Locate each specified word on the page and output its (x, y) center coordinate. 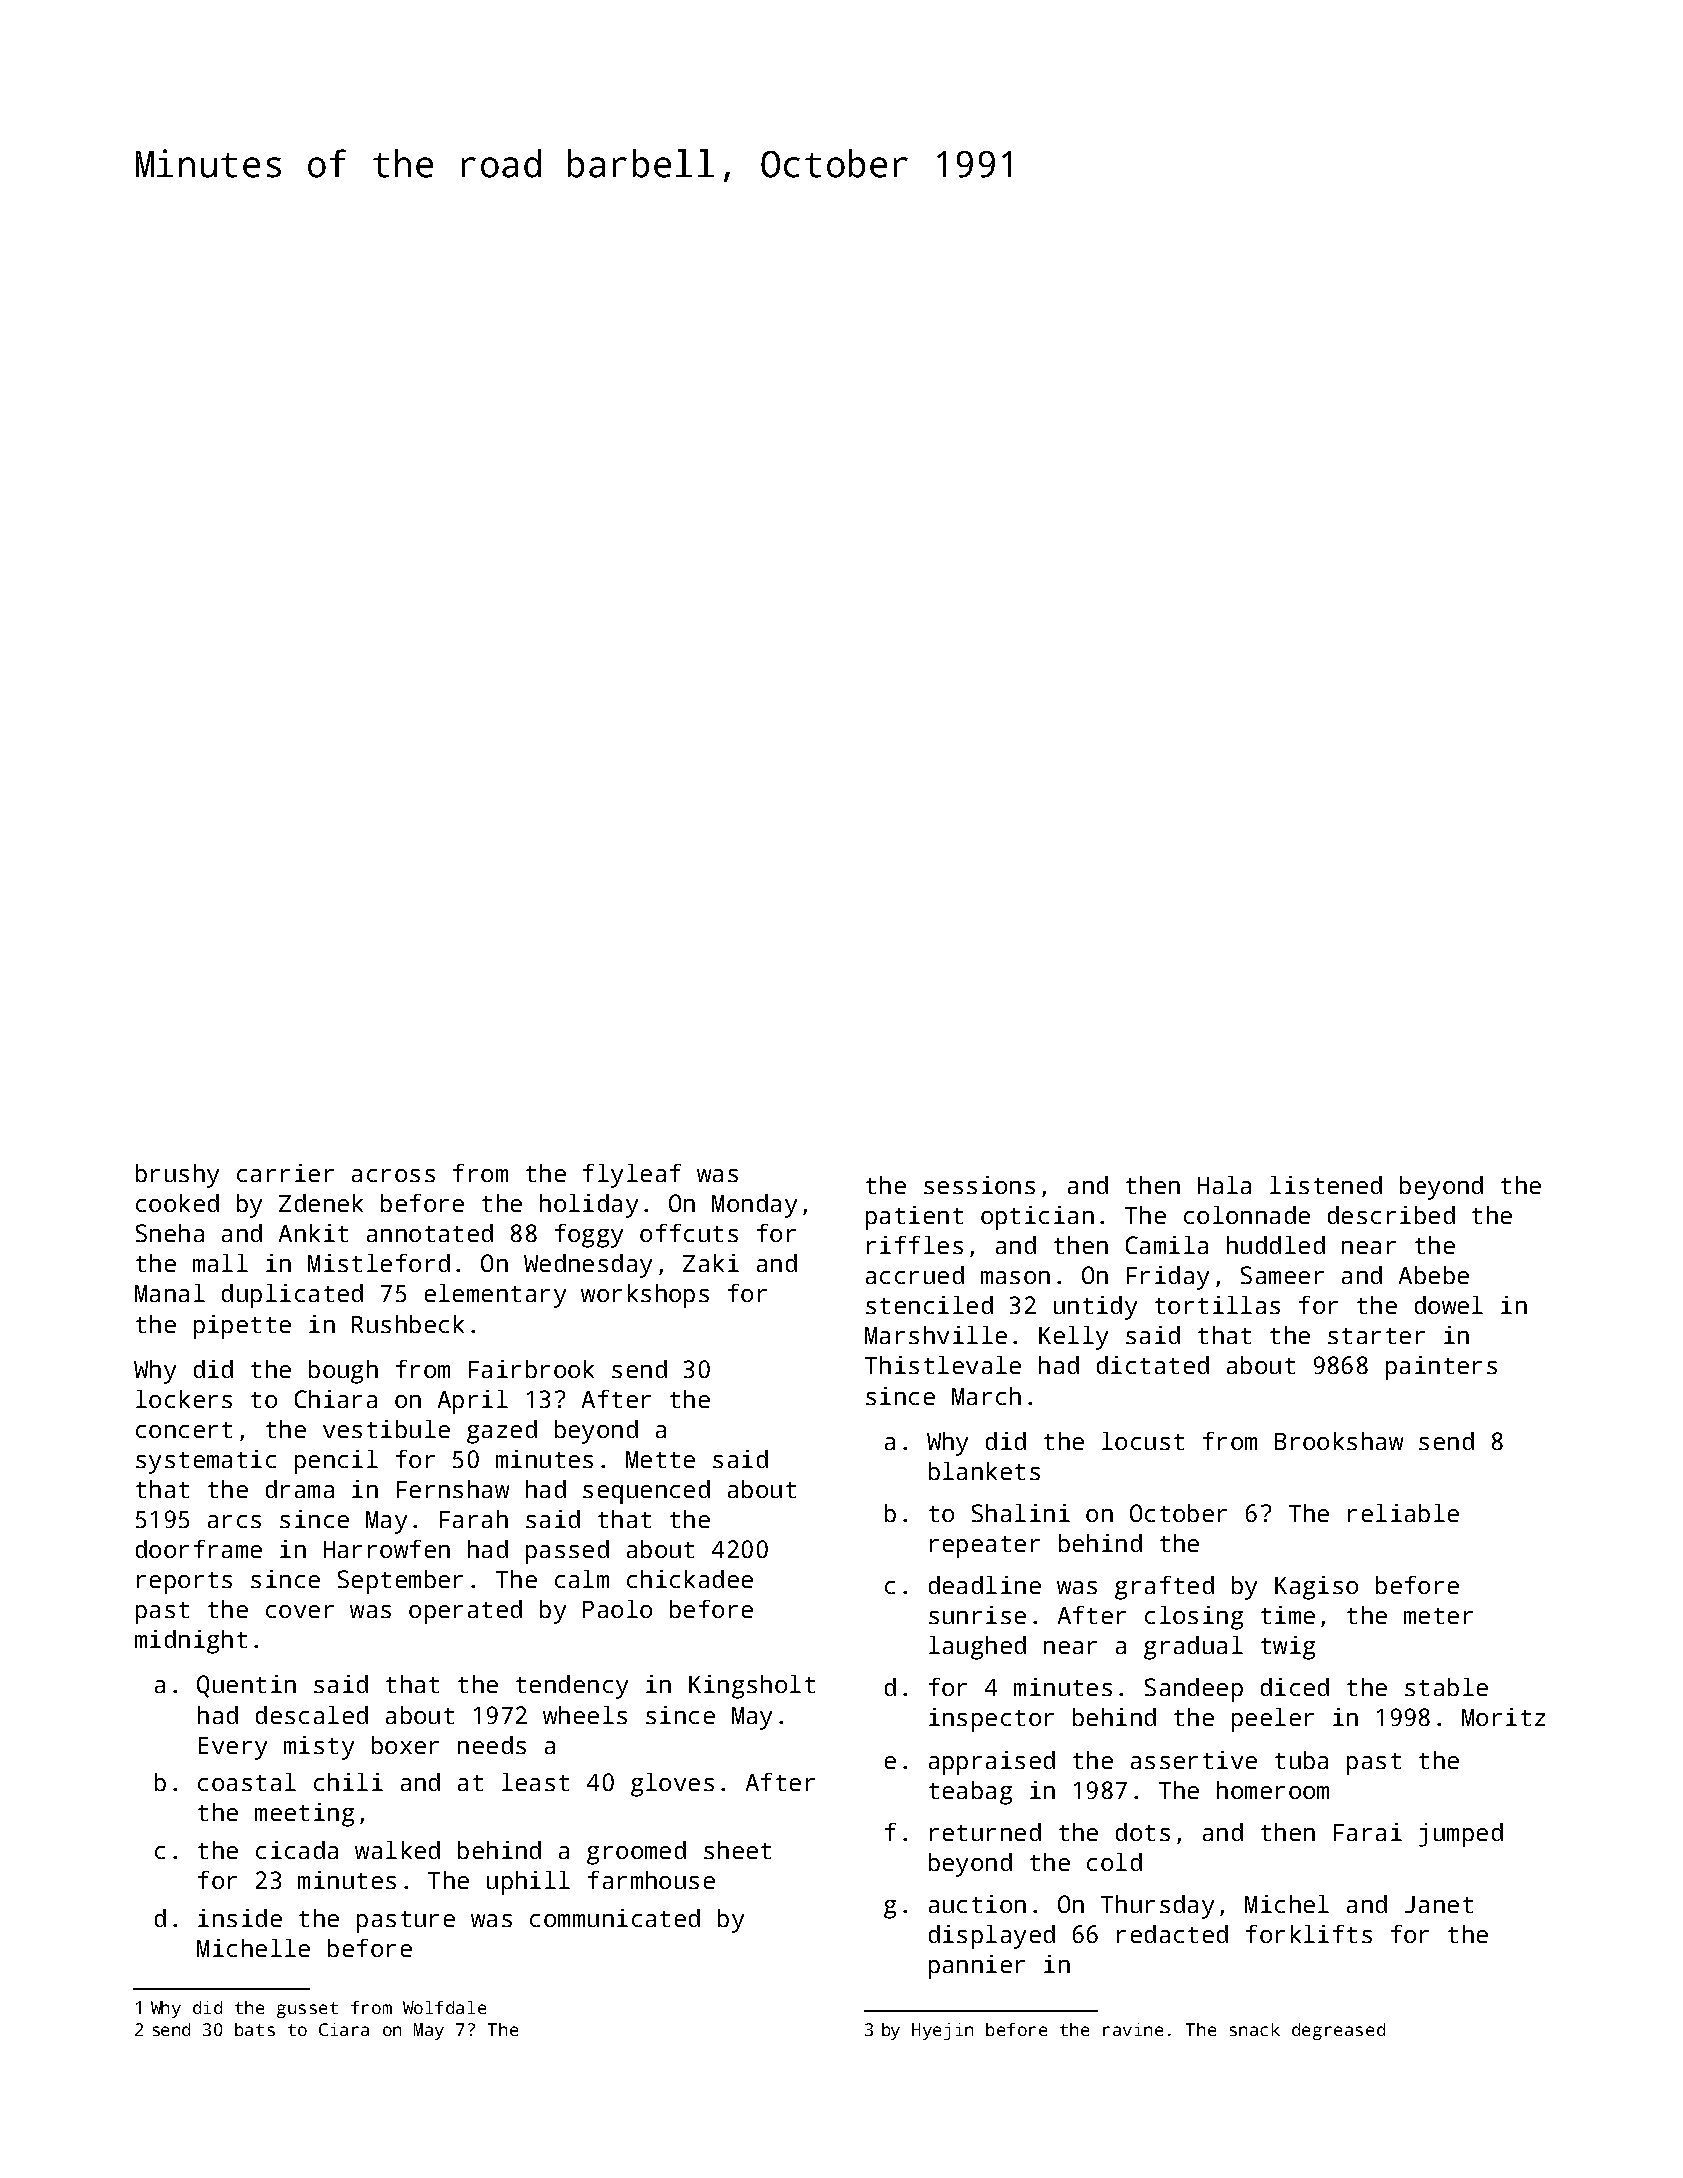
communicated (615, 1918)
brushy (177, 1176)
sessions (979, 1185)
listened (1326, 1185)
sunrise (977, 1615)
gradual (1193, 1648)
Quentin (246, 1686)
